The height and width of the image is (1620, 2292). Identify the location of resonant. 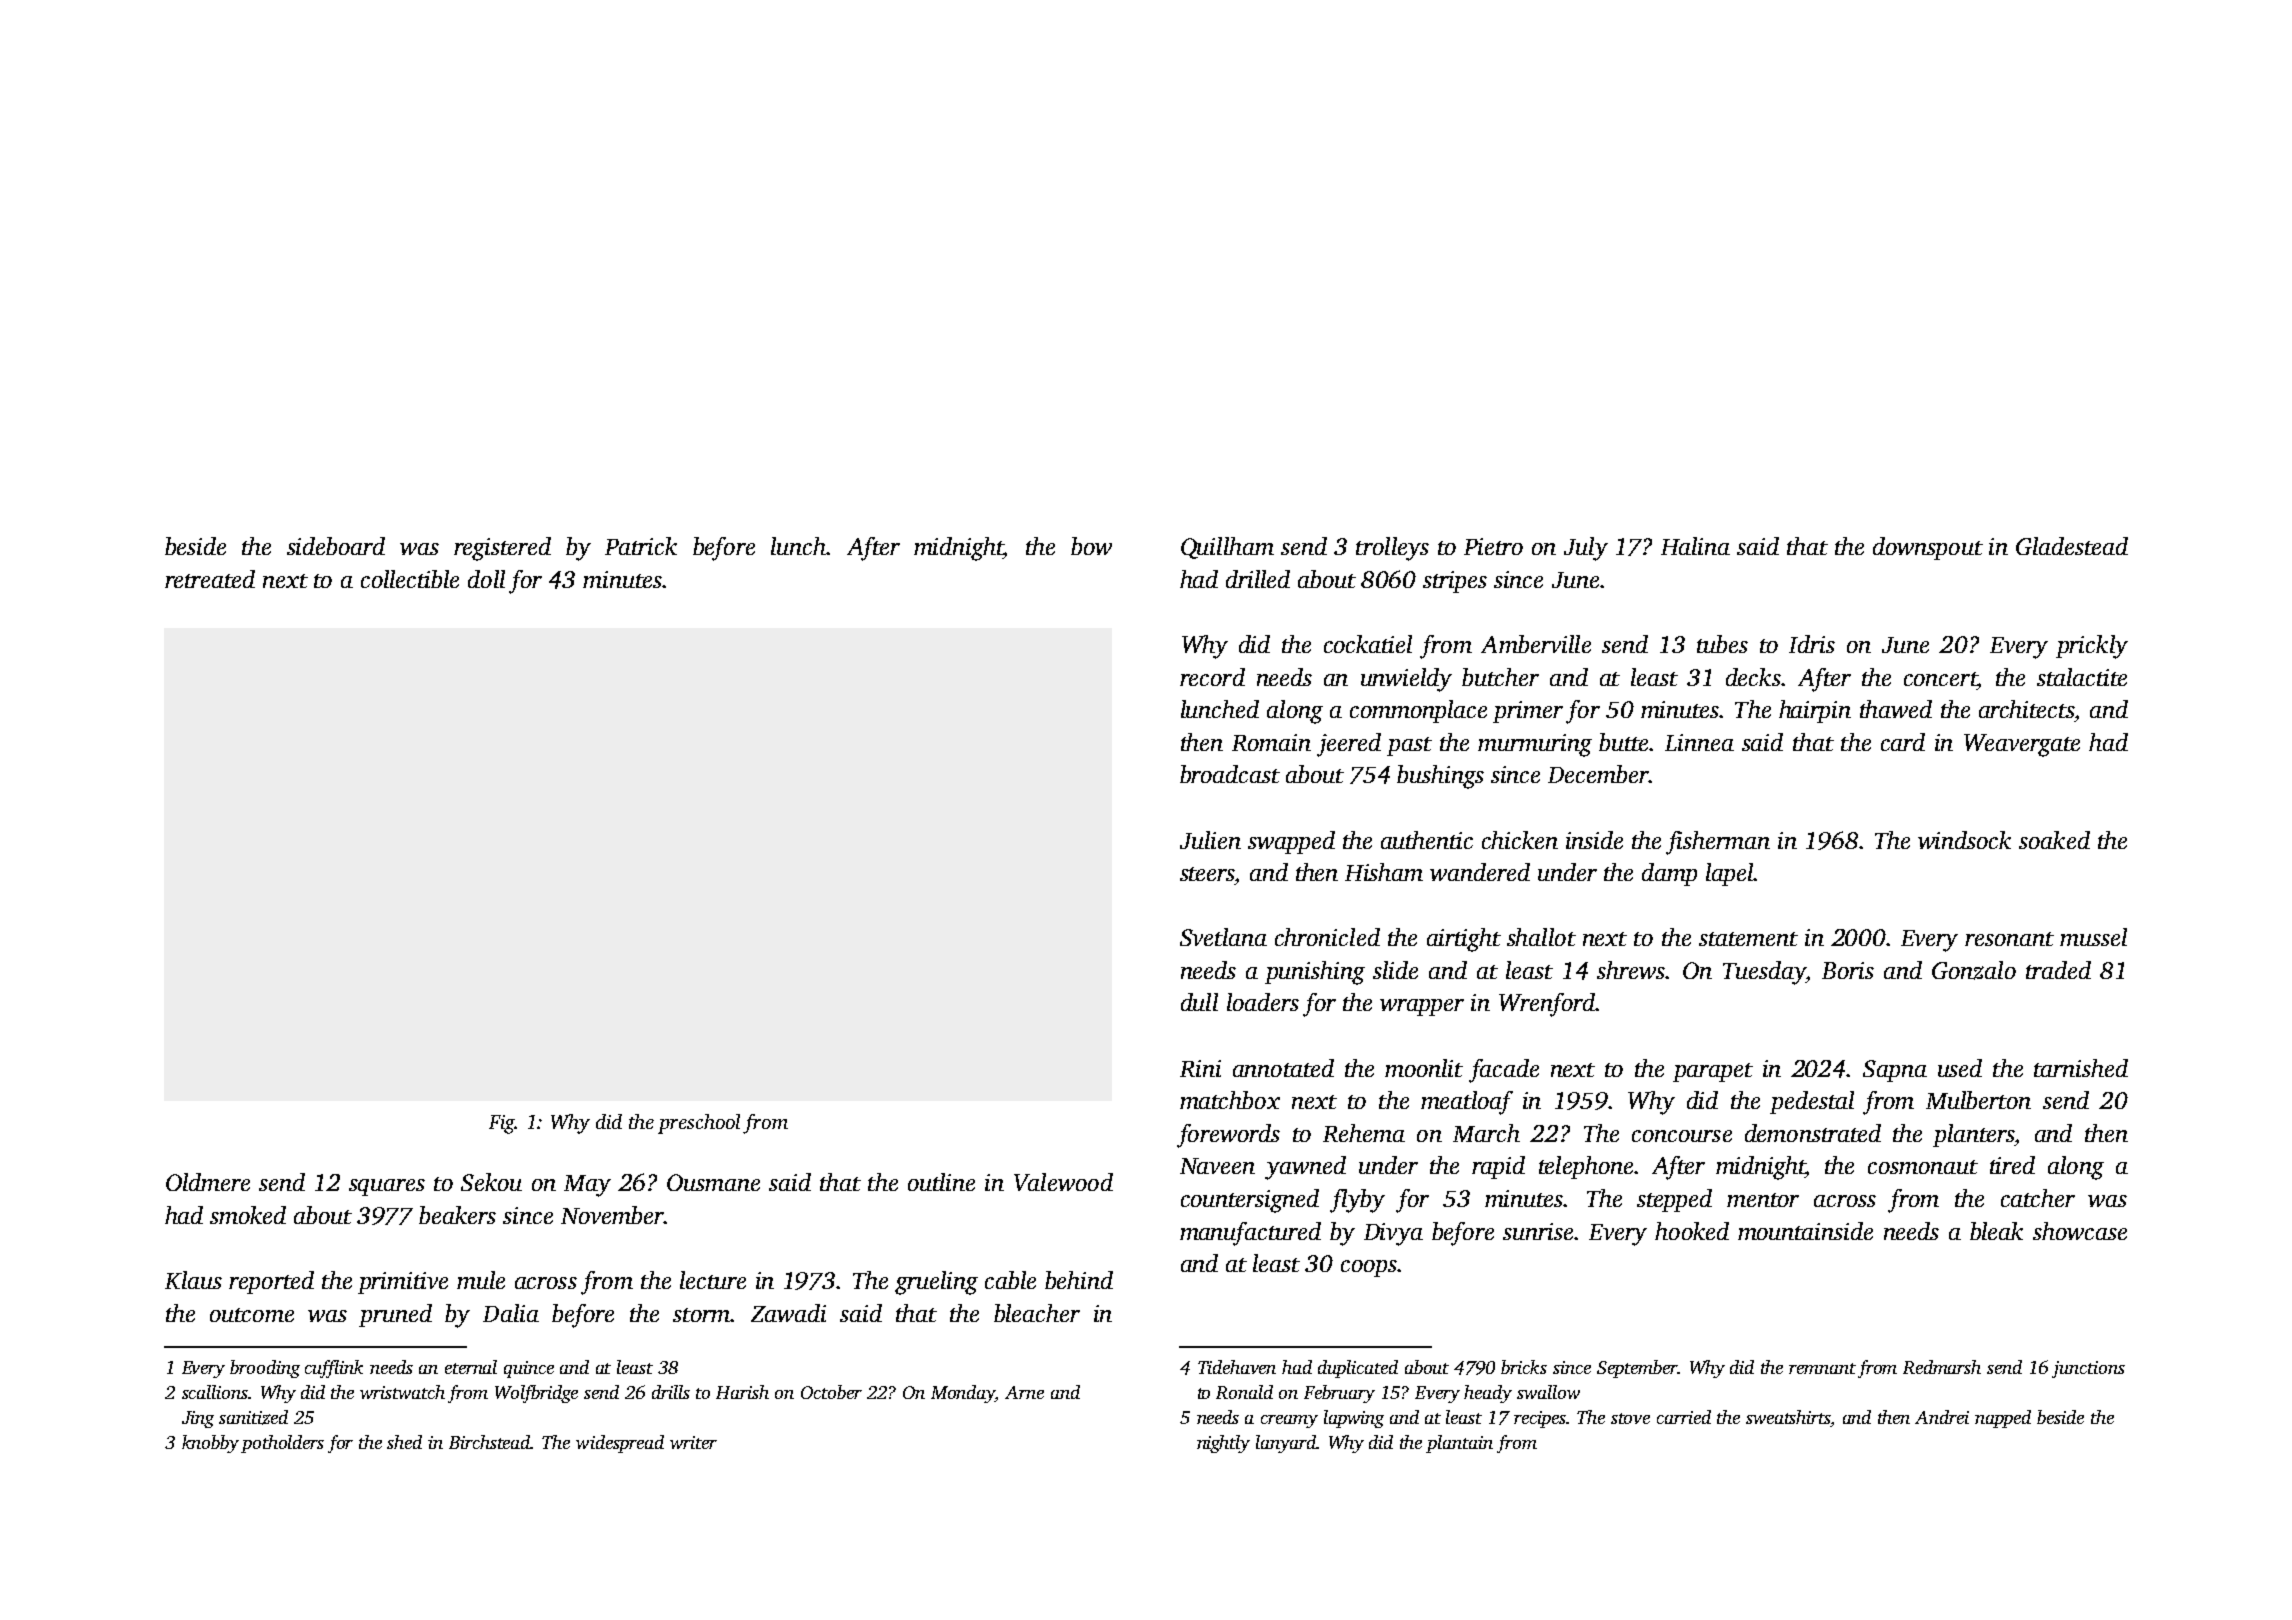
(2009, 939).
